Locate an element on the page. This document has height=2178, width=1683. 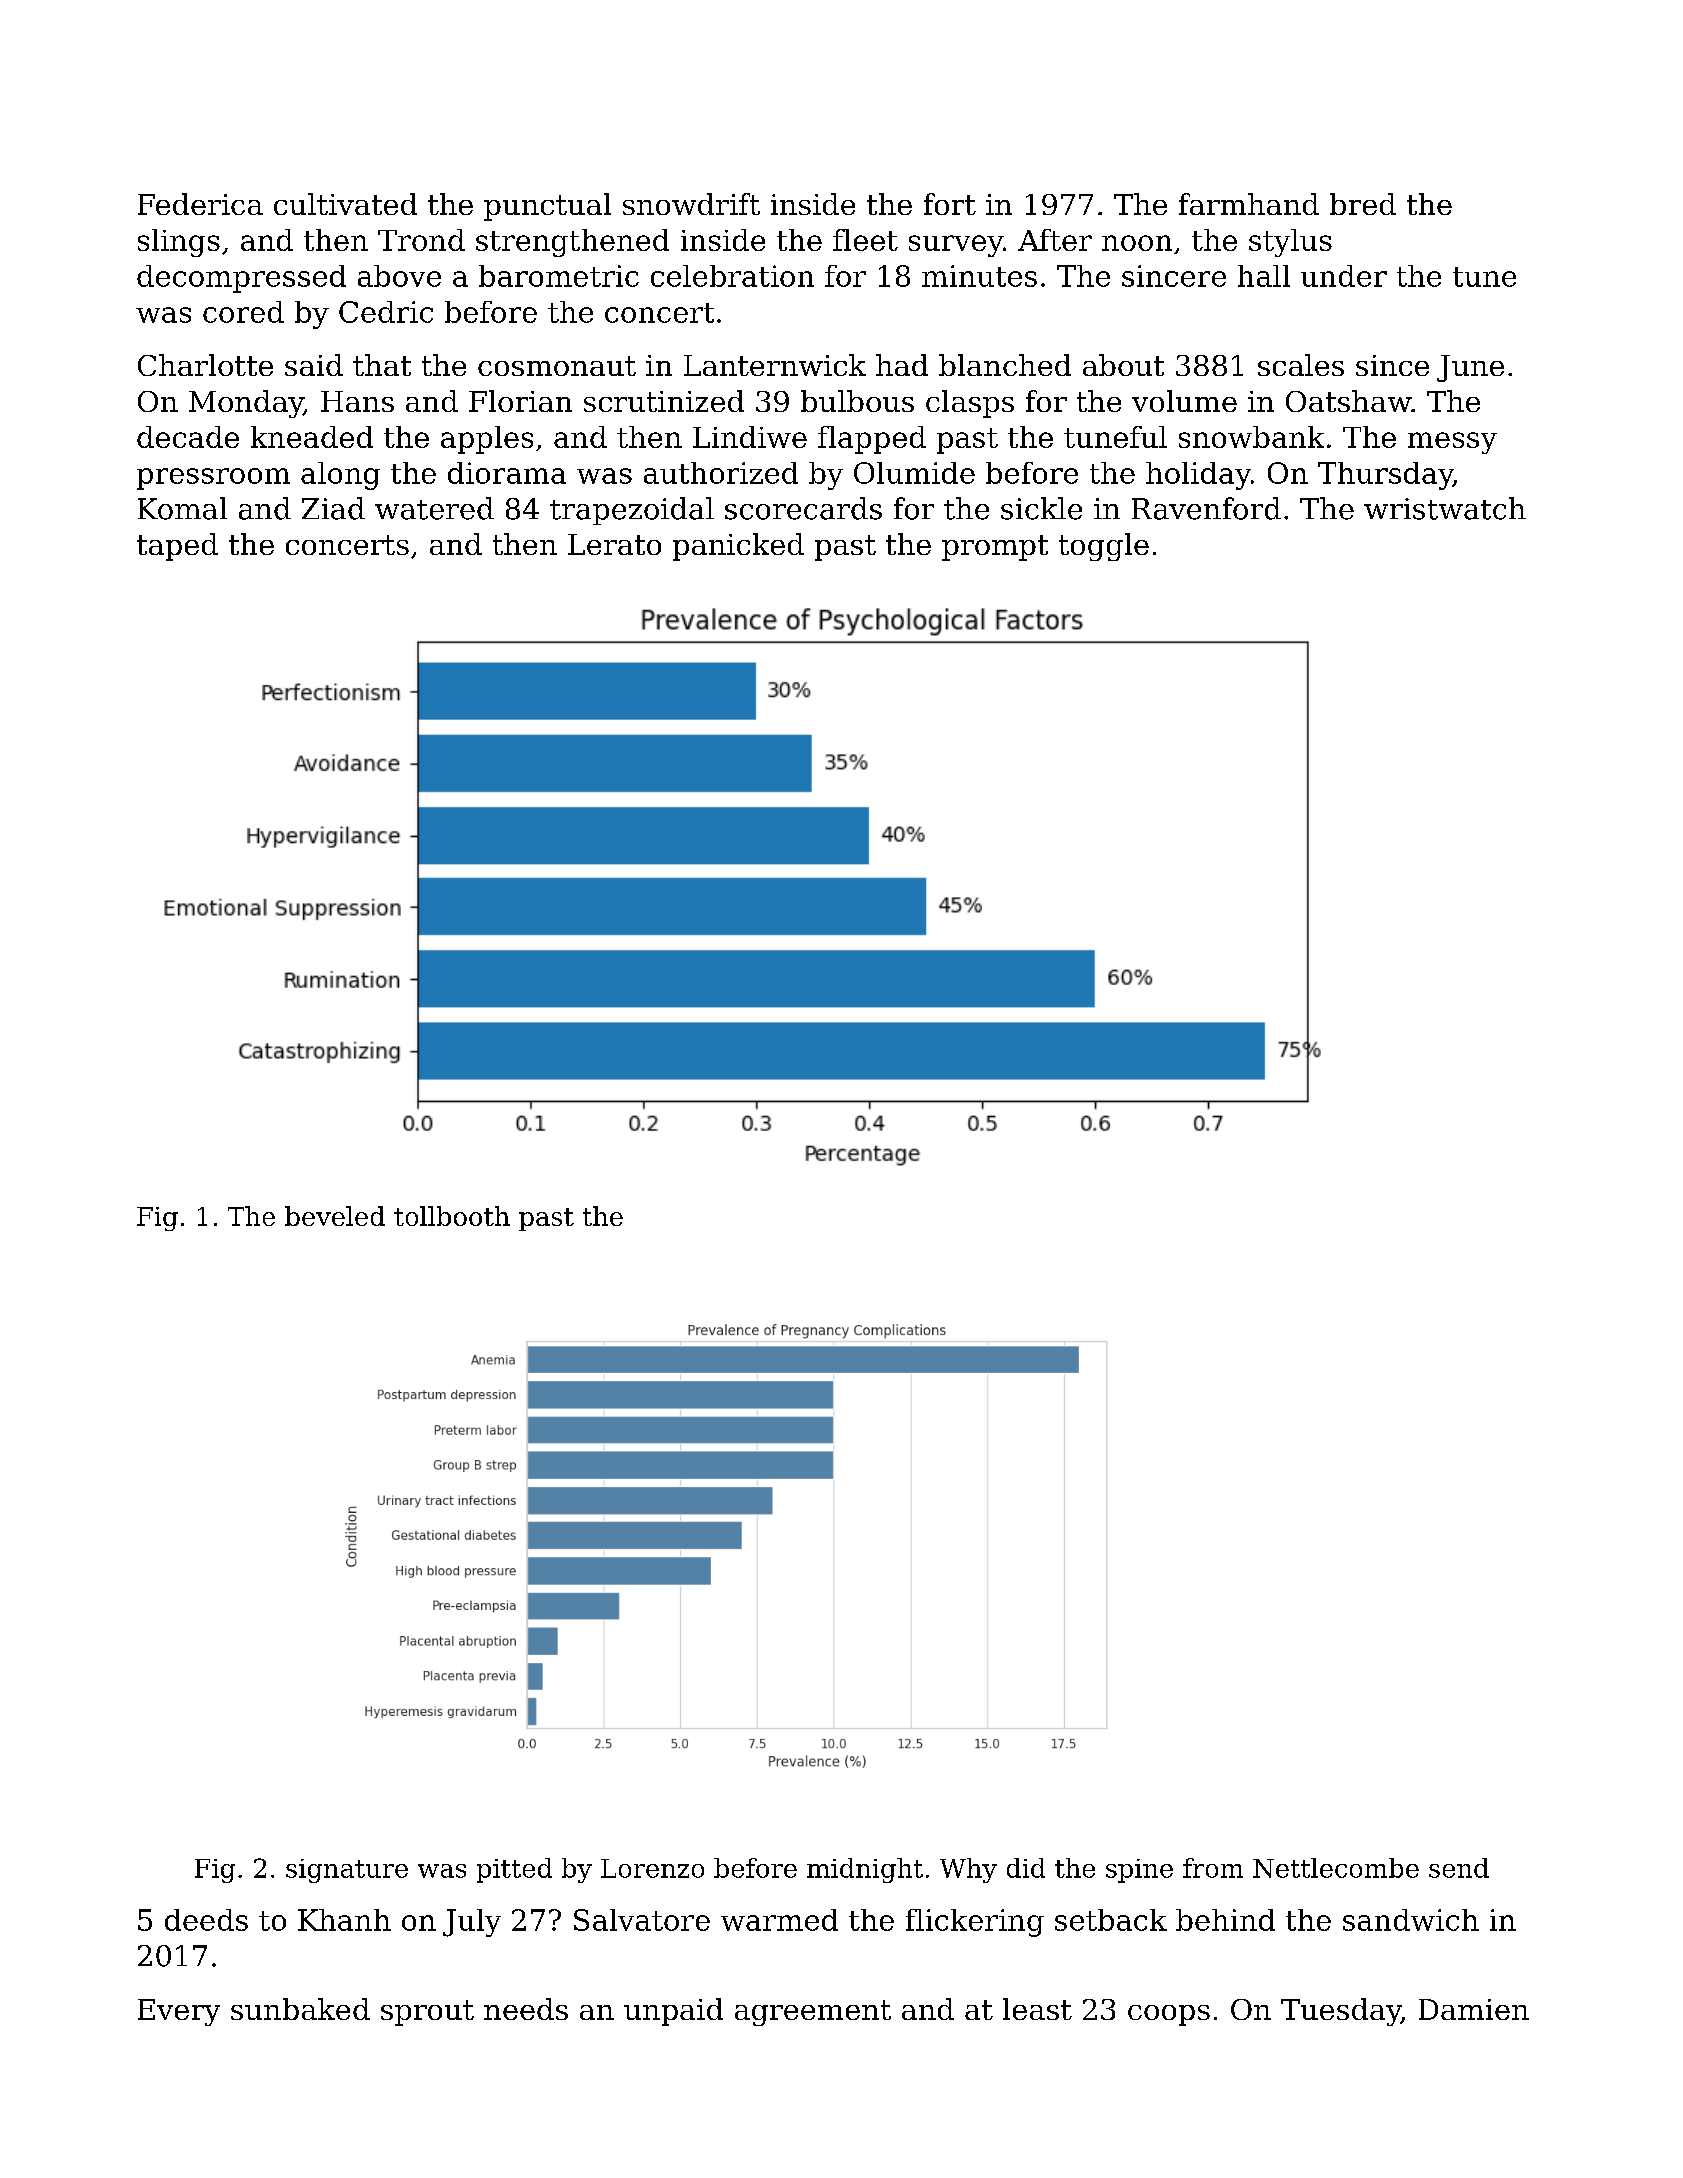
deeds is located at coordinates (206, 1920).
